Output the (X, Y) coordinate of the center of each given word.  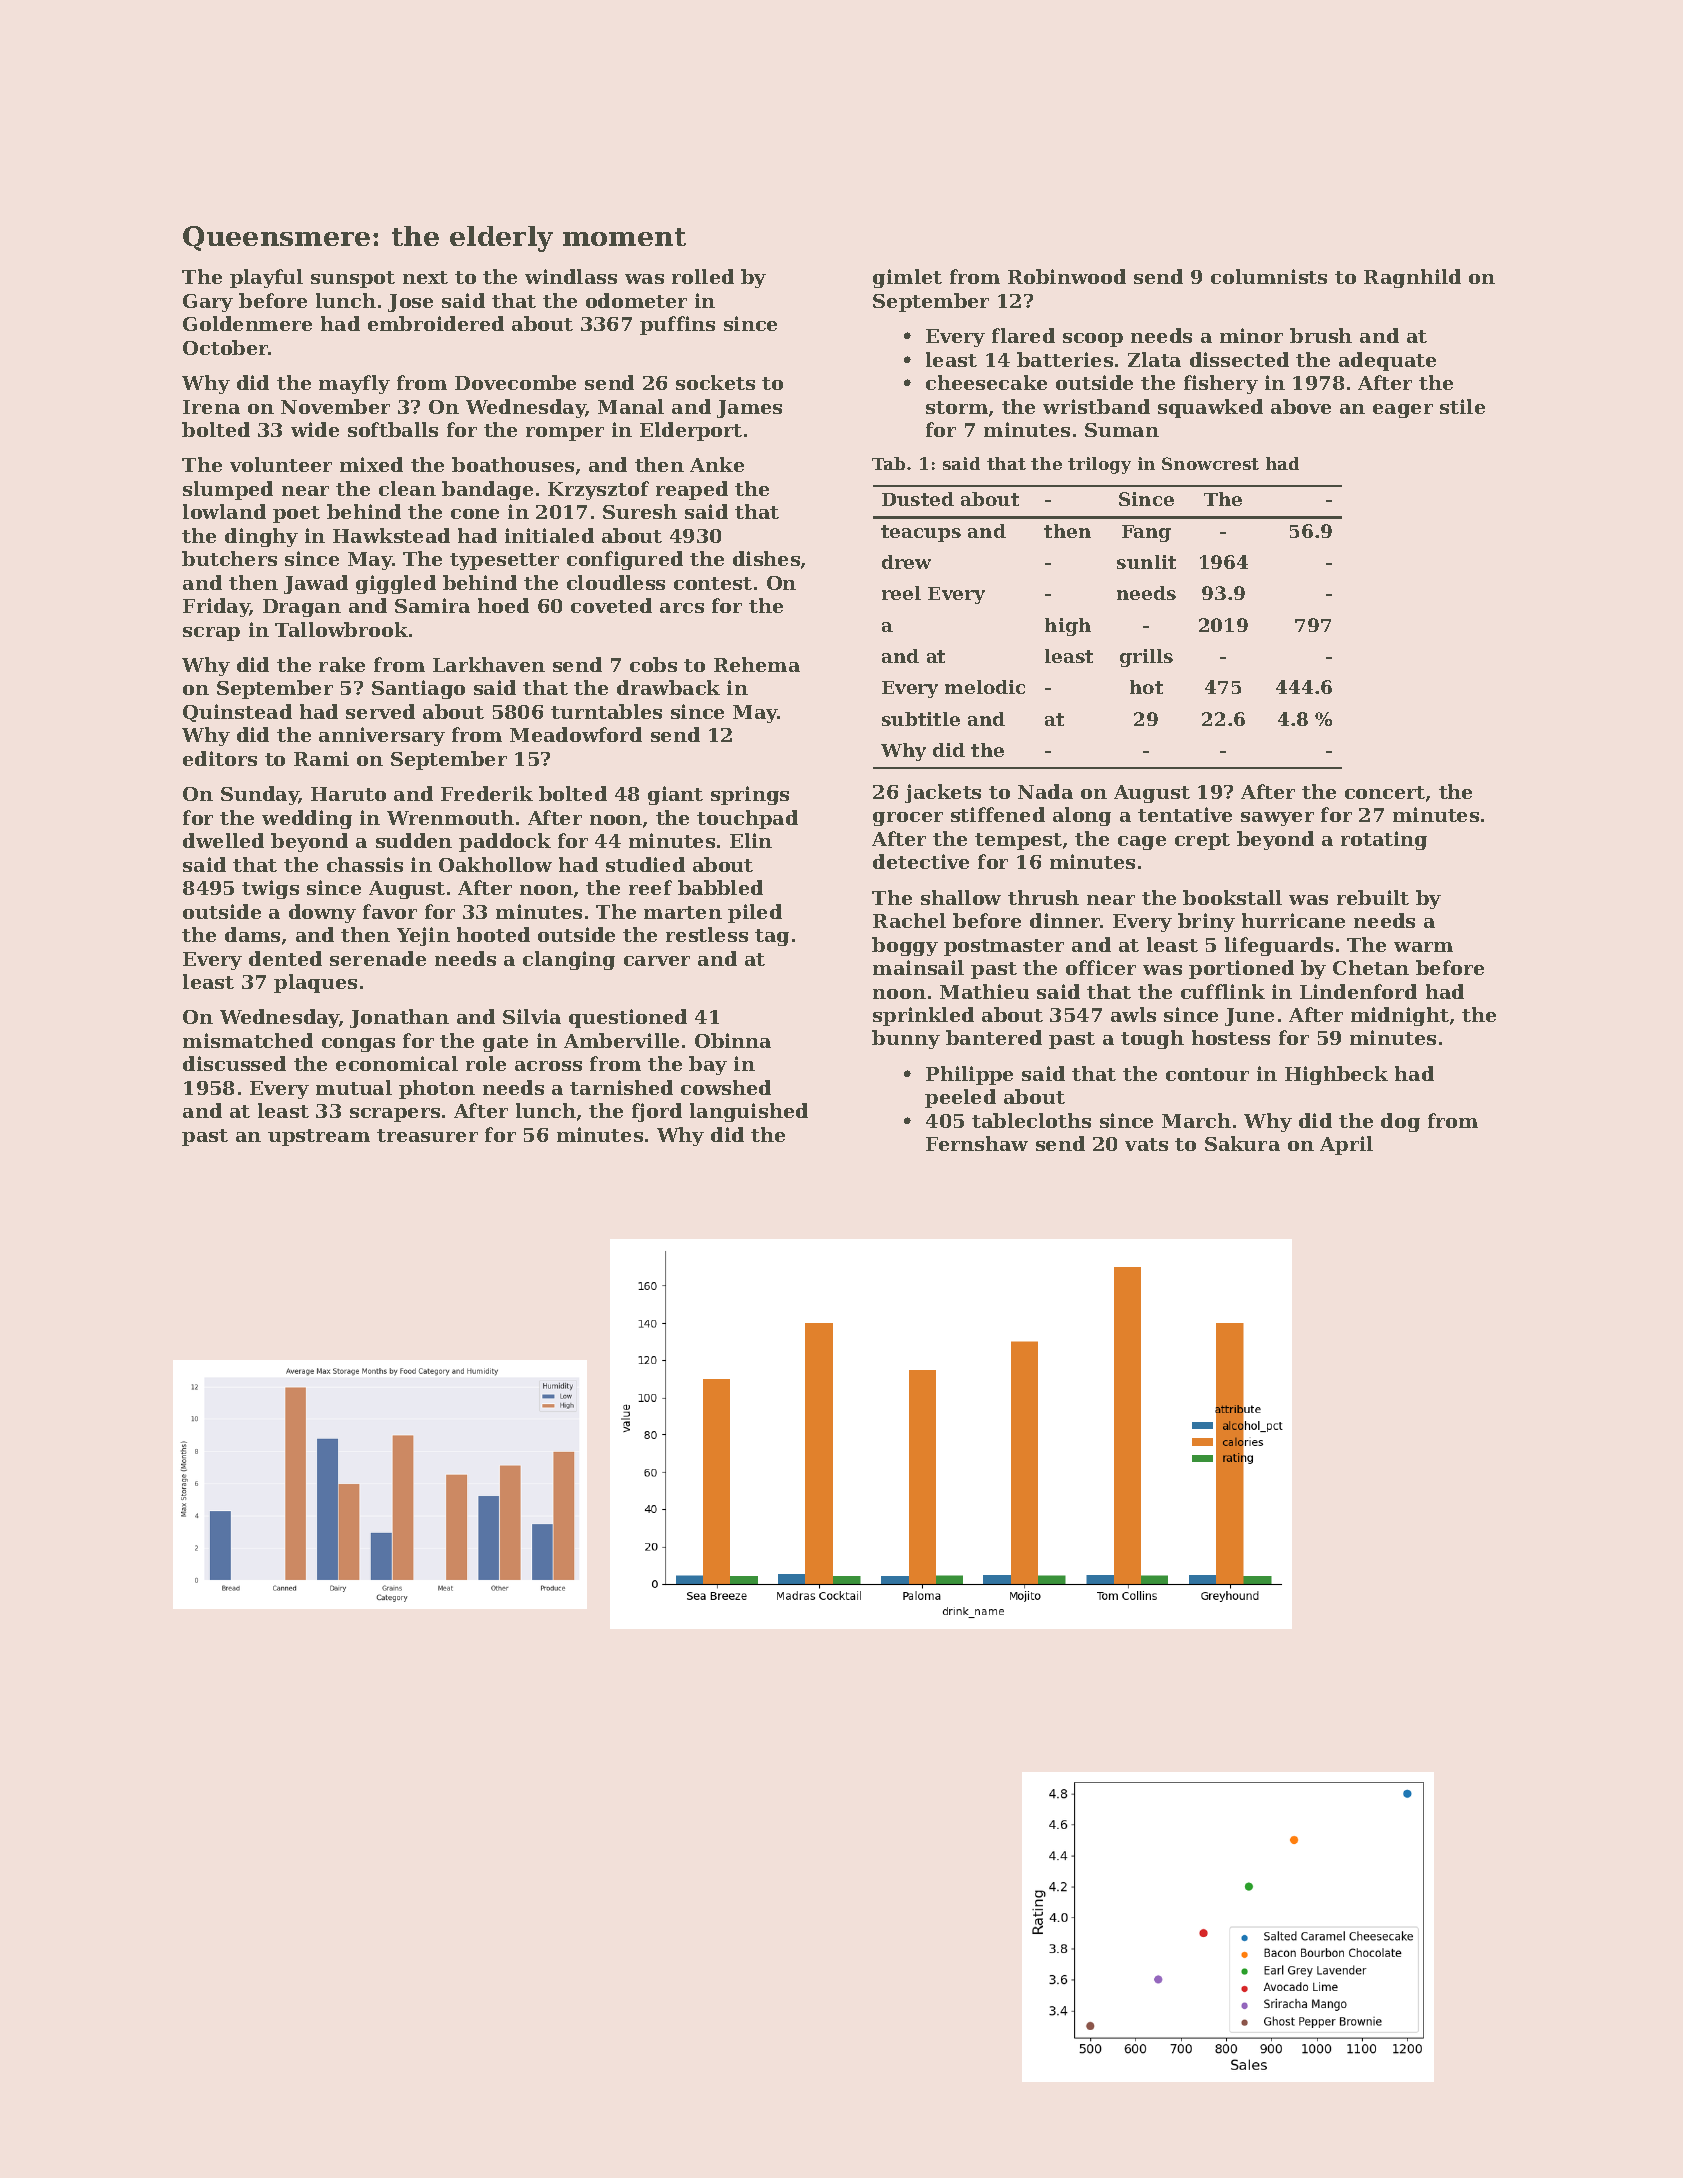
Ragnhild (1412, 278)
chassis (365, 864)
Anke (717, 464)
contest (713, 583)
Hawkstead (391, 535)
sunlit (1146, 562)
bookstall (1232, 897)
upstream (319, 1137)
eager (1403, 411)
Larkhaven (489, 664)
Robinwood (1067, 276)
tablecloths (1031, 1120)
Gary (208, 303)
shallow (961, 897)
